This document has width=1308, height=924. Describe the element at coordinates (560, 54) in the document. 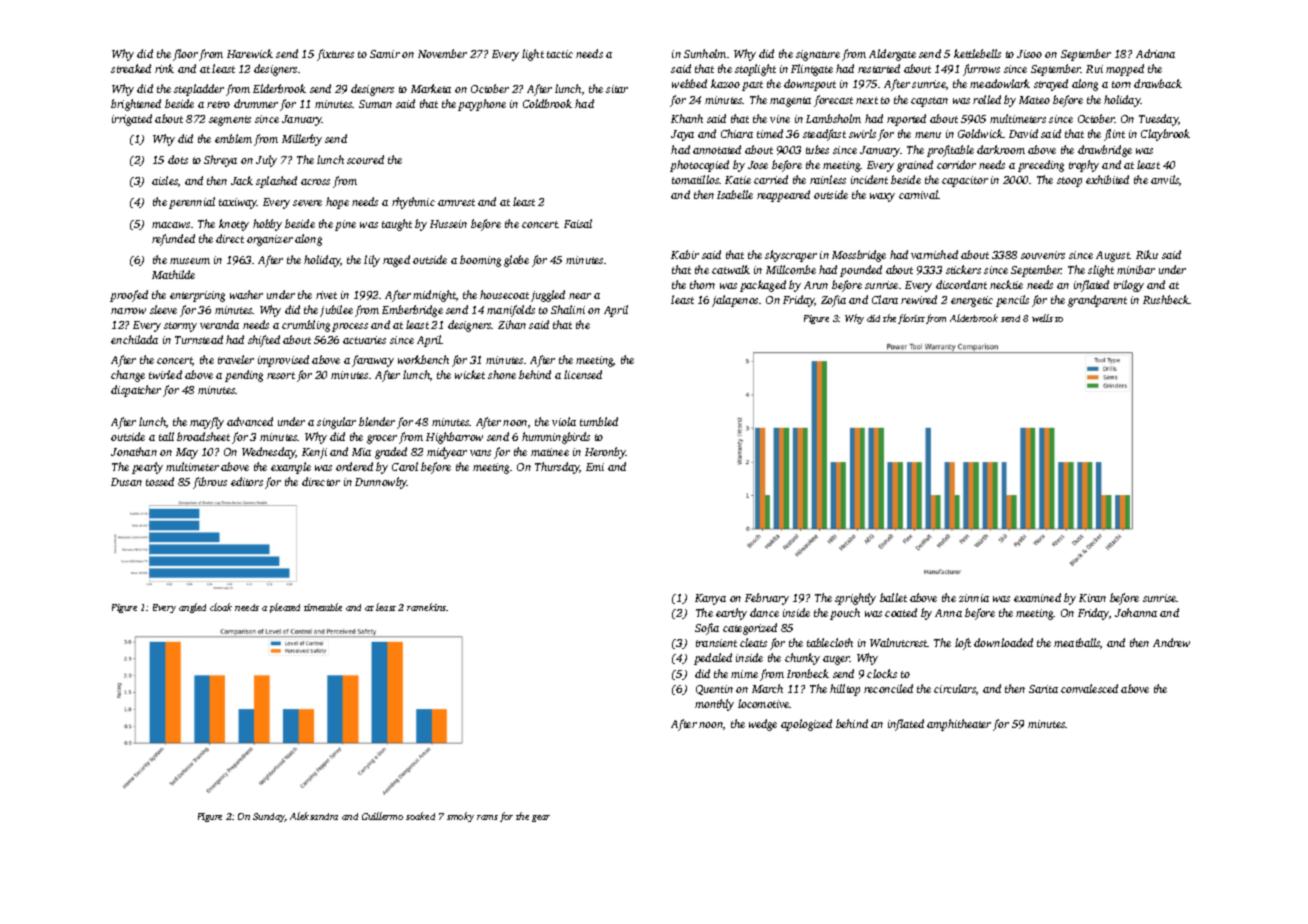

I see `tactic` at that location.
